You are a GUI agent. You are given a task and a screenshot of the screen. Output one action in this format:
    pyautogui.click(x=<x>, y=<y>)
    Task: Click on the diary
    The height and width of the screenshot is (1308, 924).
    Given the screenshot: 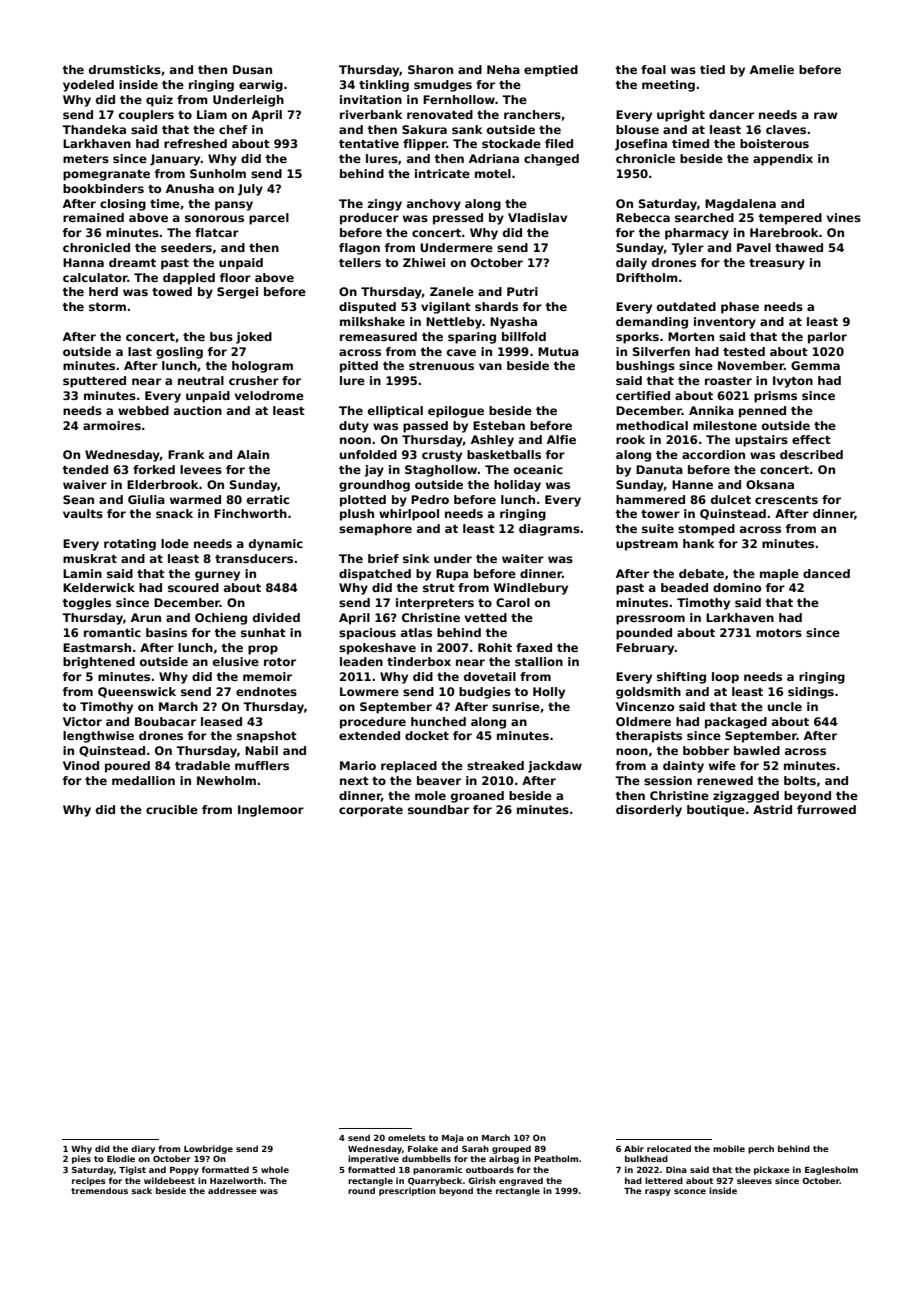 What is the action you would take?
    pyautogui.click(x=143, y=1149)
